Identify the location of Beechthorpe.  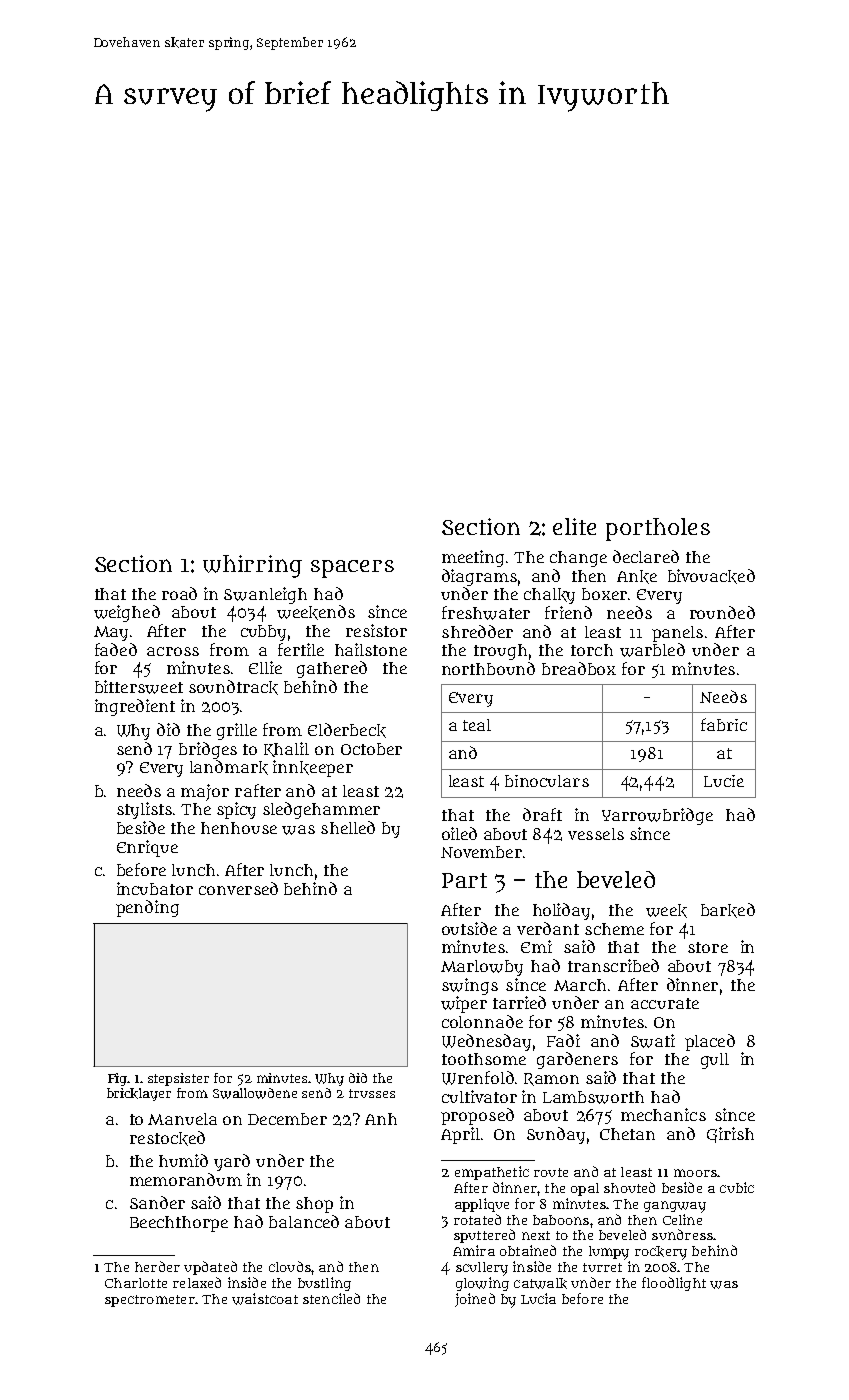
(179, 1224).
